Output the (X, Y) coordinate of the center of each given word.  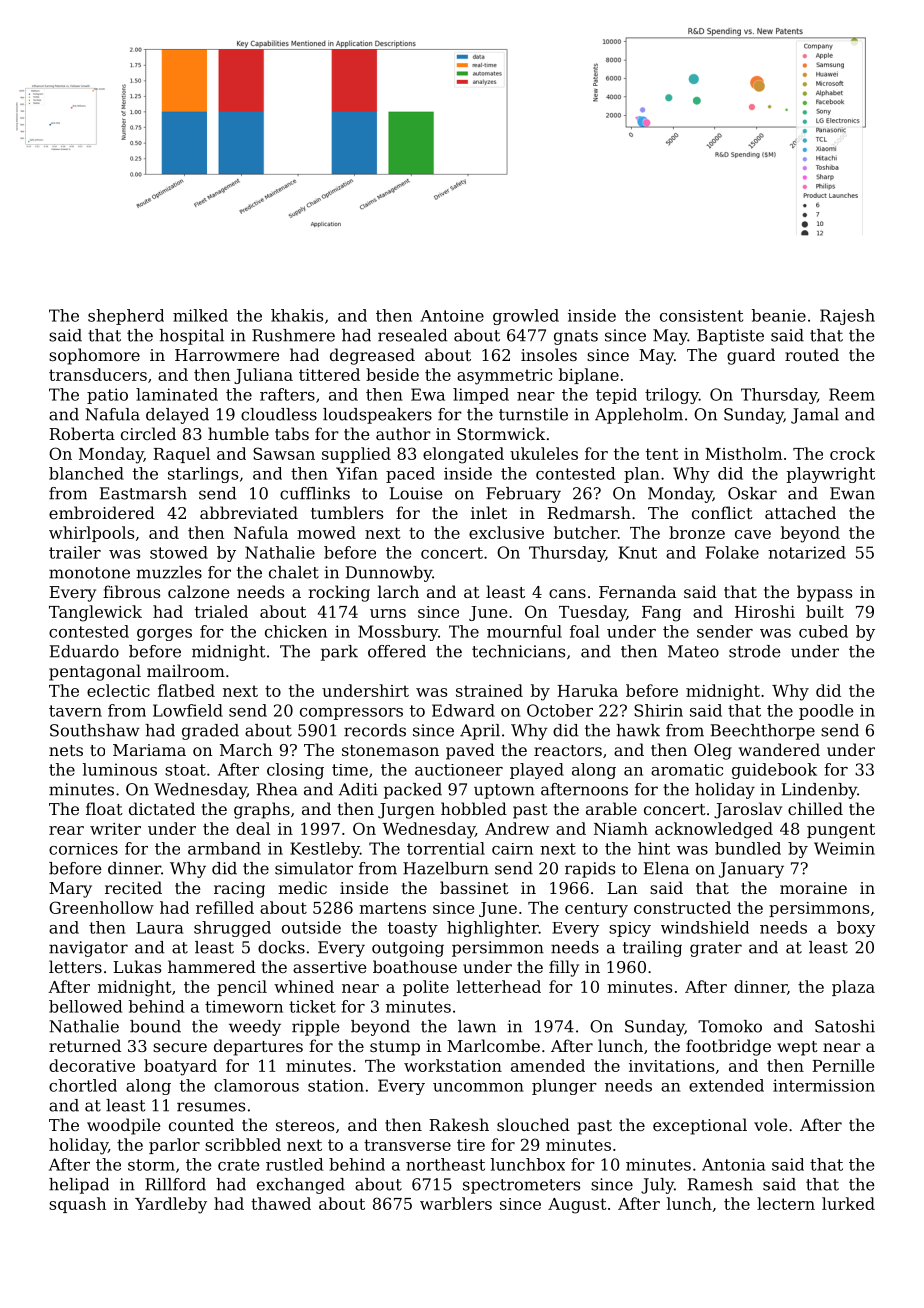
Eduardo (84, 651)
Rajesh (847, 317)
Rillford (175, 1184)
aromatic (687, 770)
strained (489, 690)
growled (526, 317)
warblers (456, 1203)
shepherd (126, 317)
